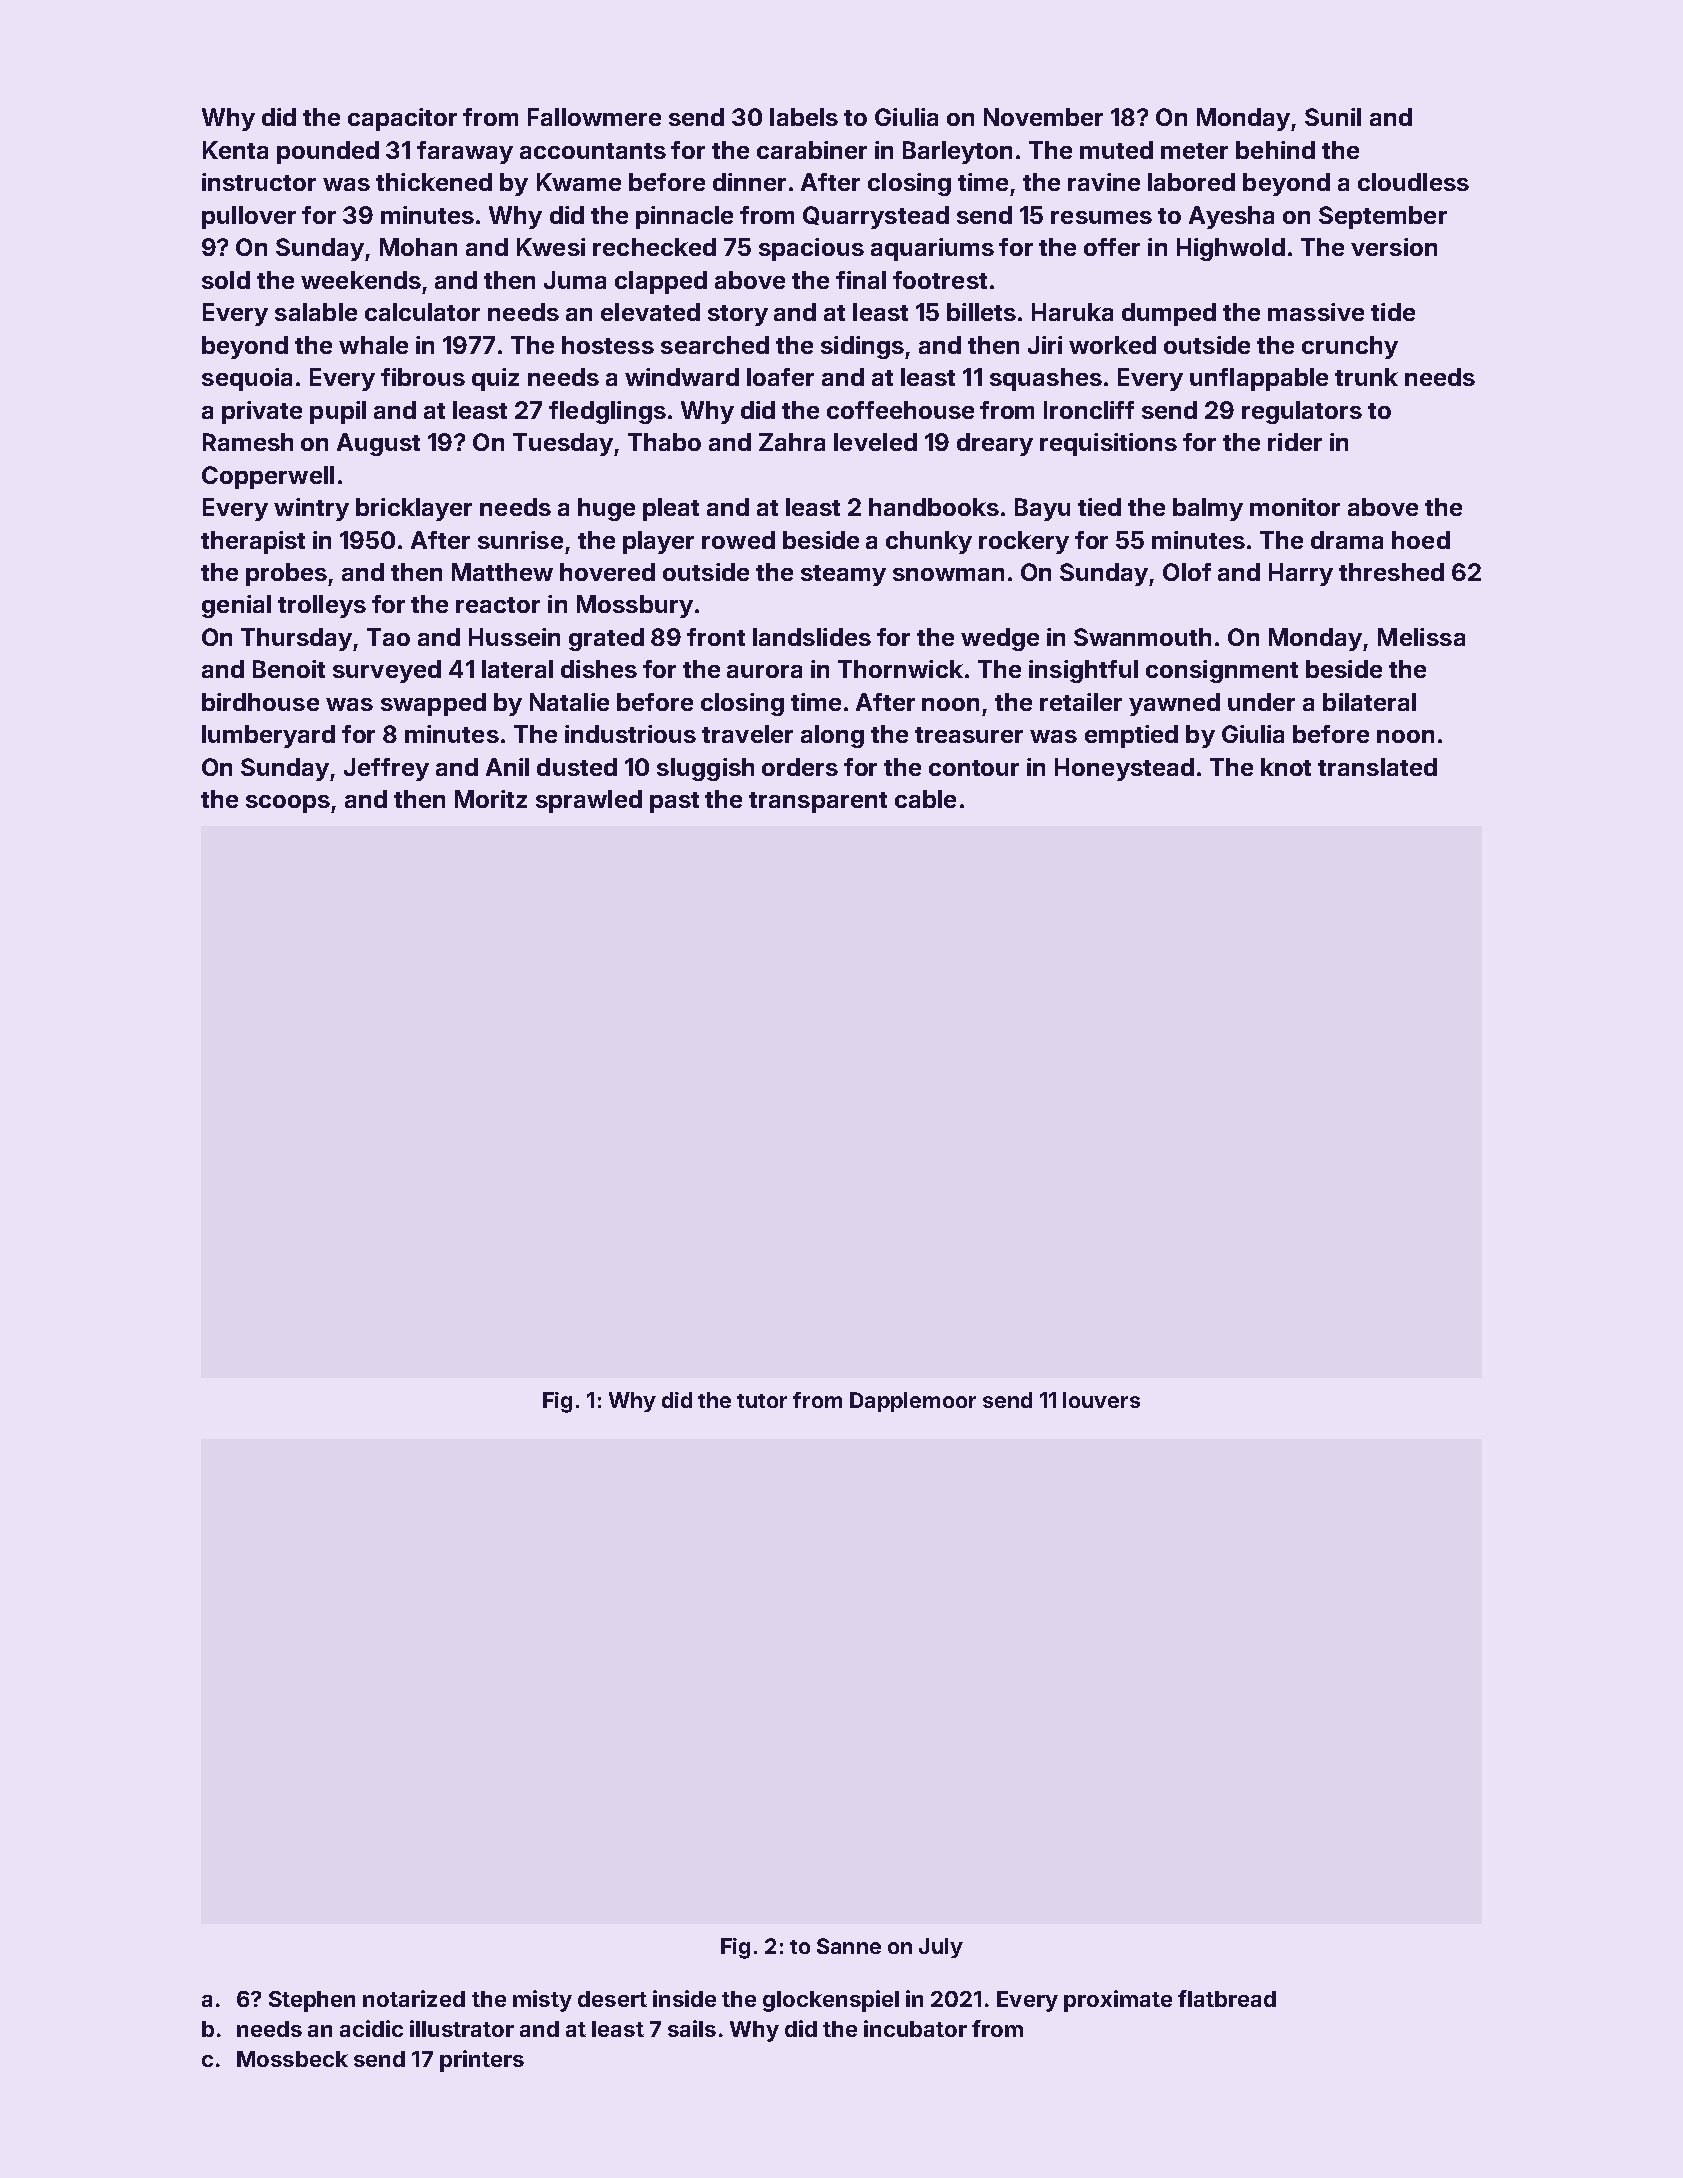 This screenshot has height=2178, width=1683. I want to click on Honeystead, so click(1124, 769).
